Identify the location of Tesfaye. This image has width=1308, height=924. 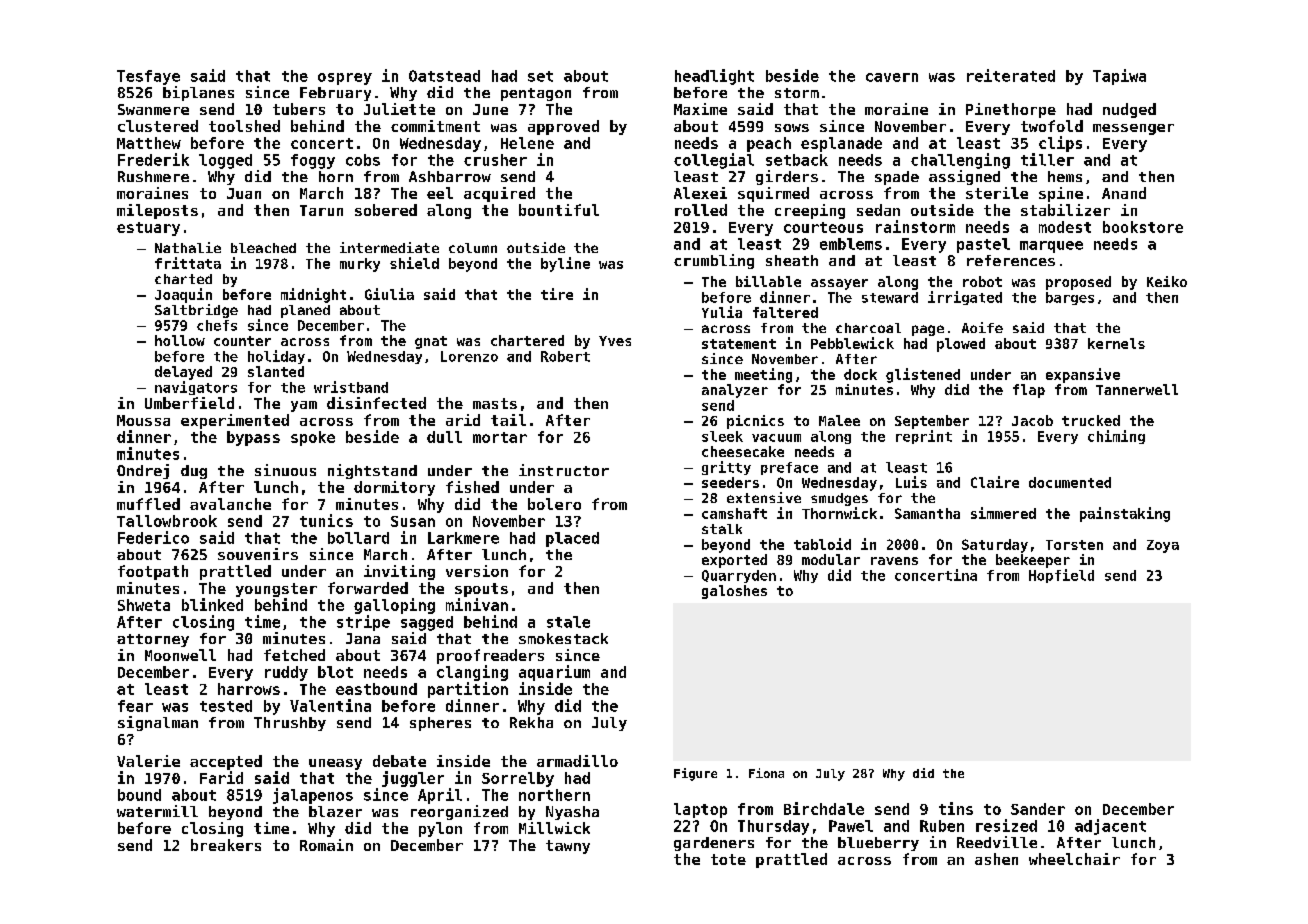
(148, 77).
